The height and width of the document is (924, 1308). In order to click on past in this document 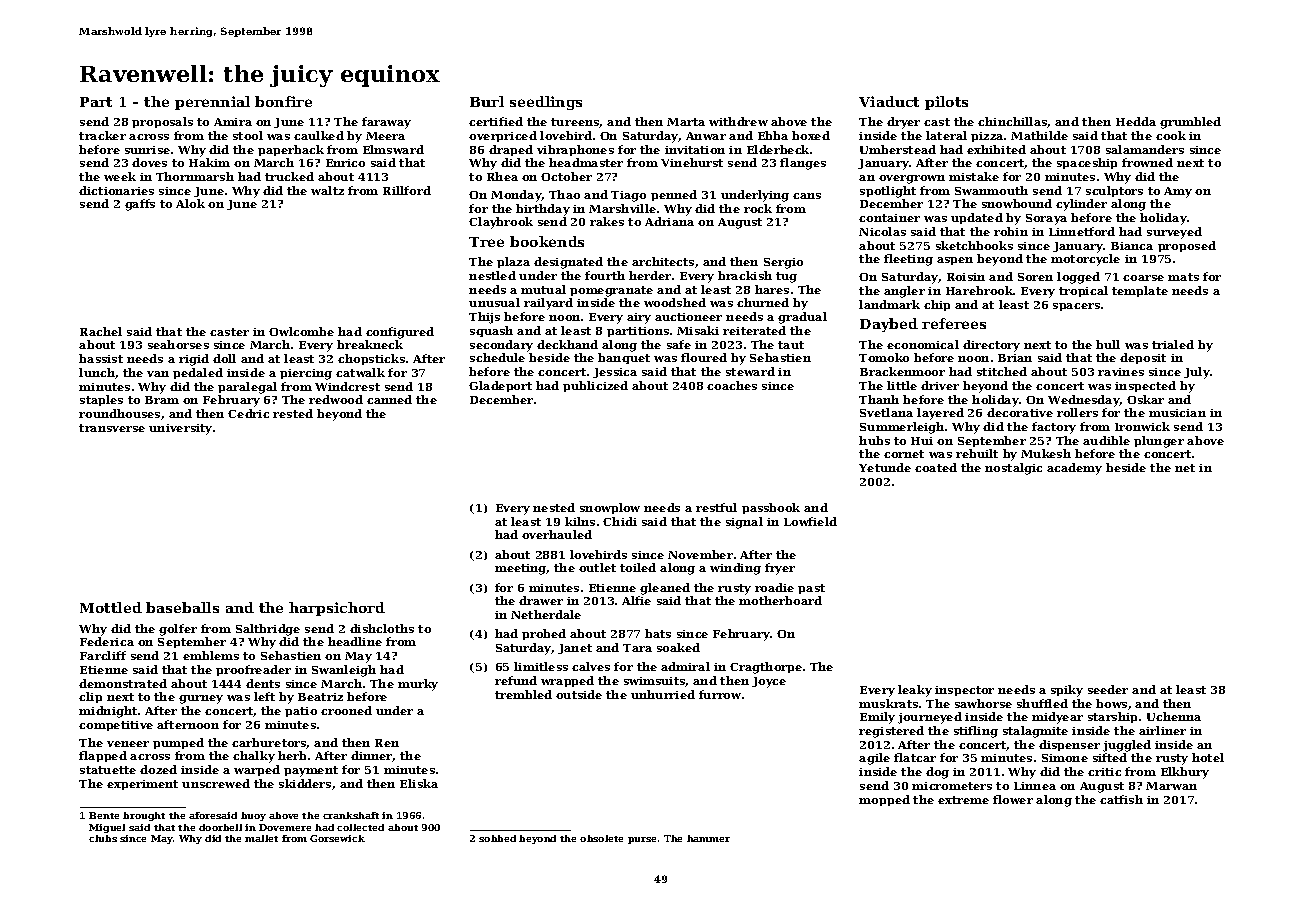, I will do `click(811, 589)`.
